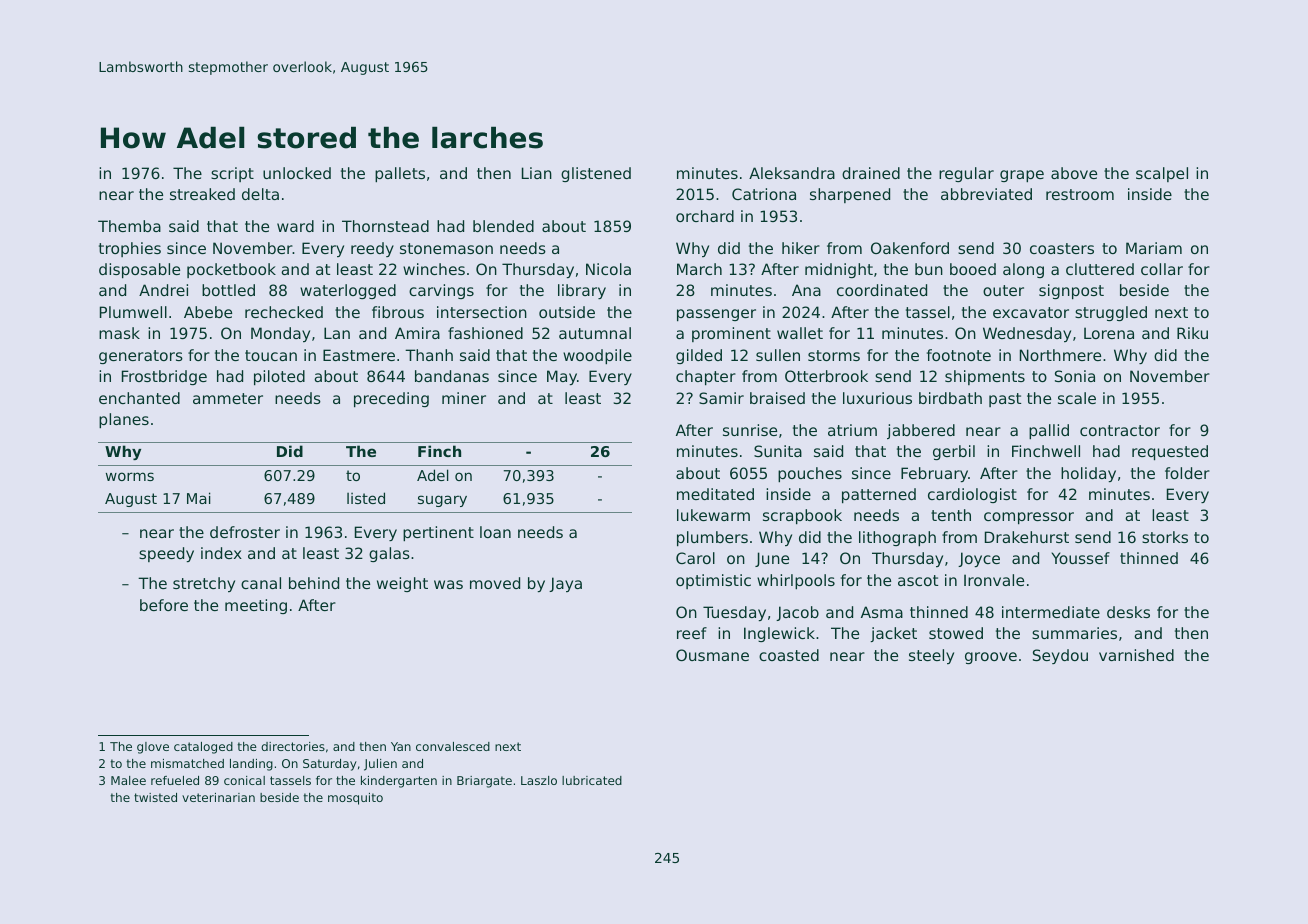 Image resolution: width=1308 pixels, height=924 pixels. What do you see at coordinates (592, 780) in the screenshot?
I see `lubricated` at bounding box center [592, 780].
